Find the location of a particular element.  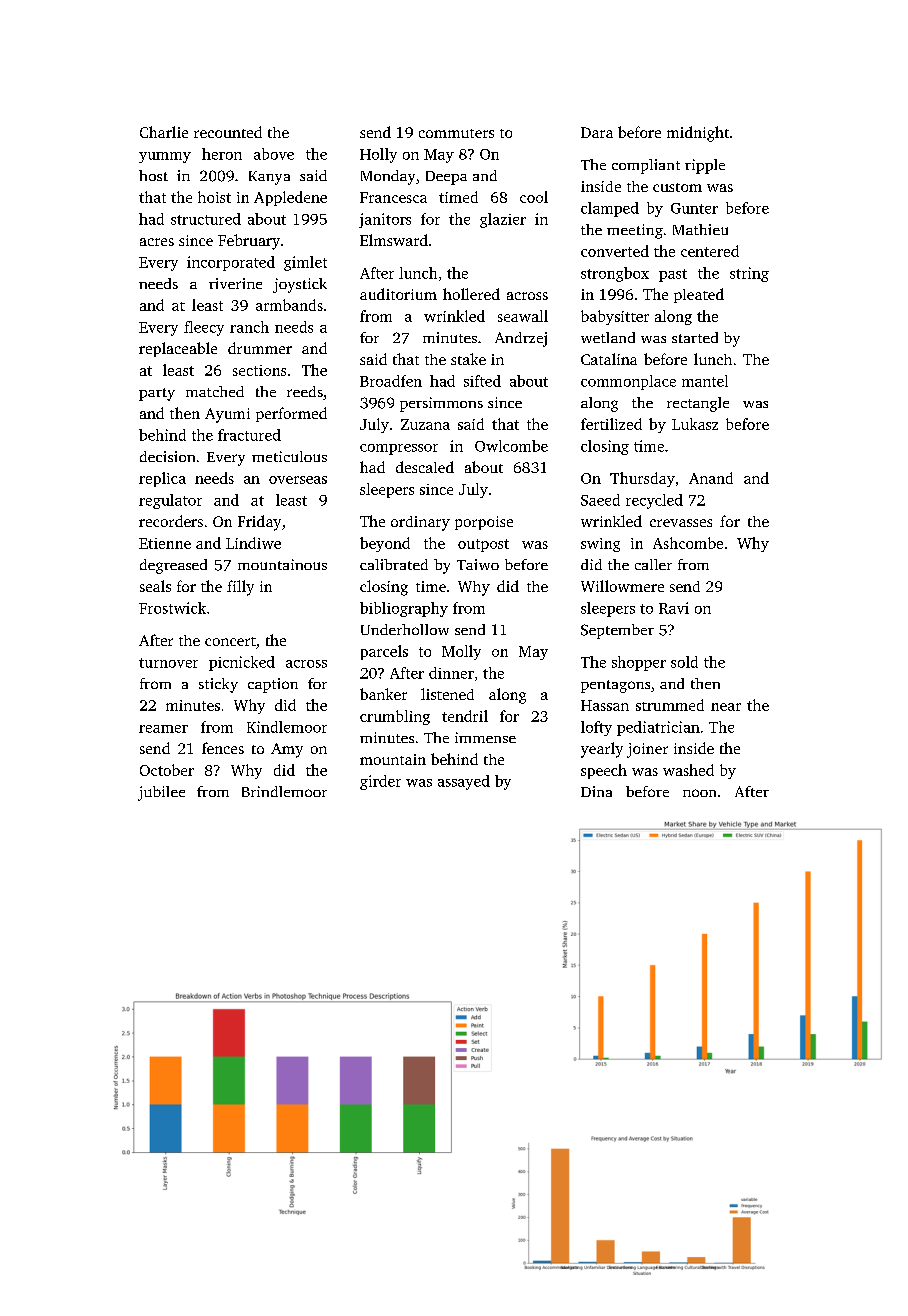

pleated is located at coordinates (699, 295).
